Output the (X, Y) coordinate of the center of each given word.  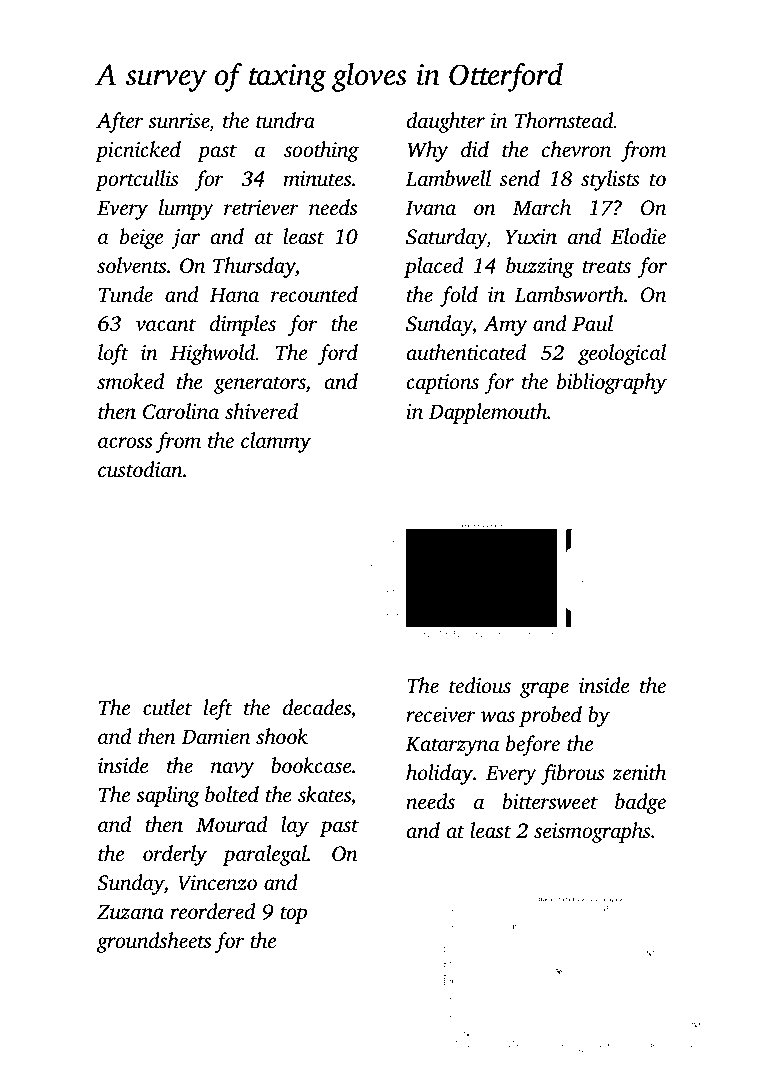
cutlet (167, 707)
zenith (639, 772)
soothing (321, 151)
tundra (285, 120)
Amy (505, 326)
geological (622, 354)
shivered (261, 411)
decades (317, 707)
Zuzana (130, 912)
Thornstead (564, 120)
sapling (168, 796)
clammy (276, 442)
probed (550, 716)
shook (282, 736)
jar (185, 239)
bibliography (612, 383)
